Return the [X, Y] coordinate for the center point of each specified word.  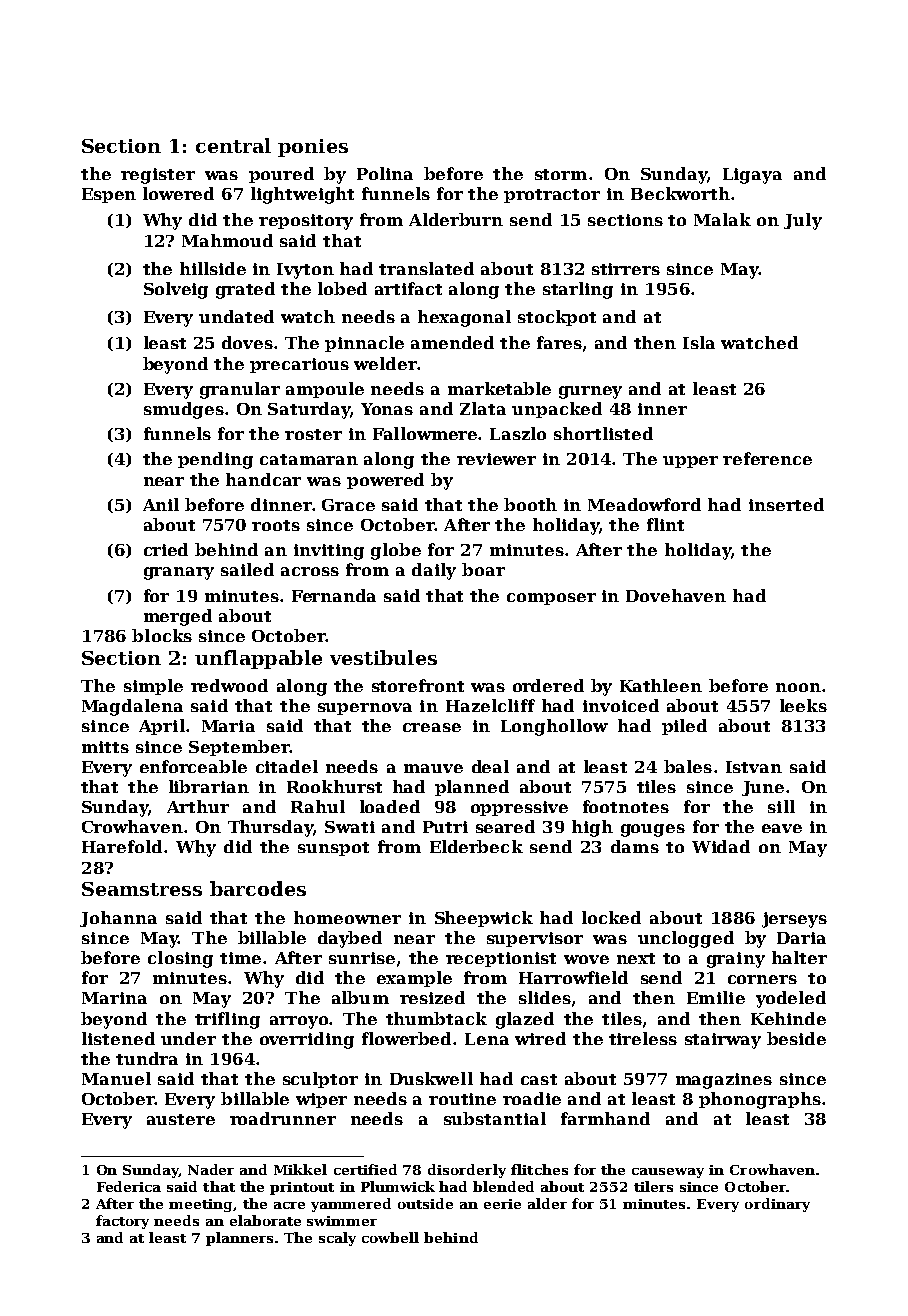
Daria [801, 938]
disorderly [467, 1171]
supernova [365, 709]
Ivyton [305, 271]
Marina [114, 998]
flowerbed [406, 1038]
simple [153, 687]
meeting [200, 1205]
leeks [803, 705]
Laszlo [518, 433]
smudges [184, 410]
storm [561, 174]
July [803, 221]
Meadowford [644, 504]
